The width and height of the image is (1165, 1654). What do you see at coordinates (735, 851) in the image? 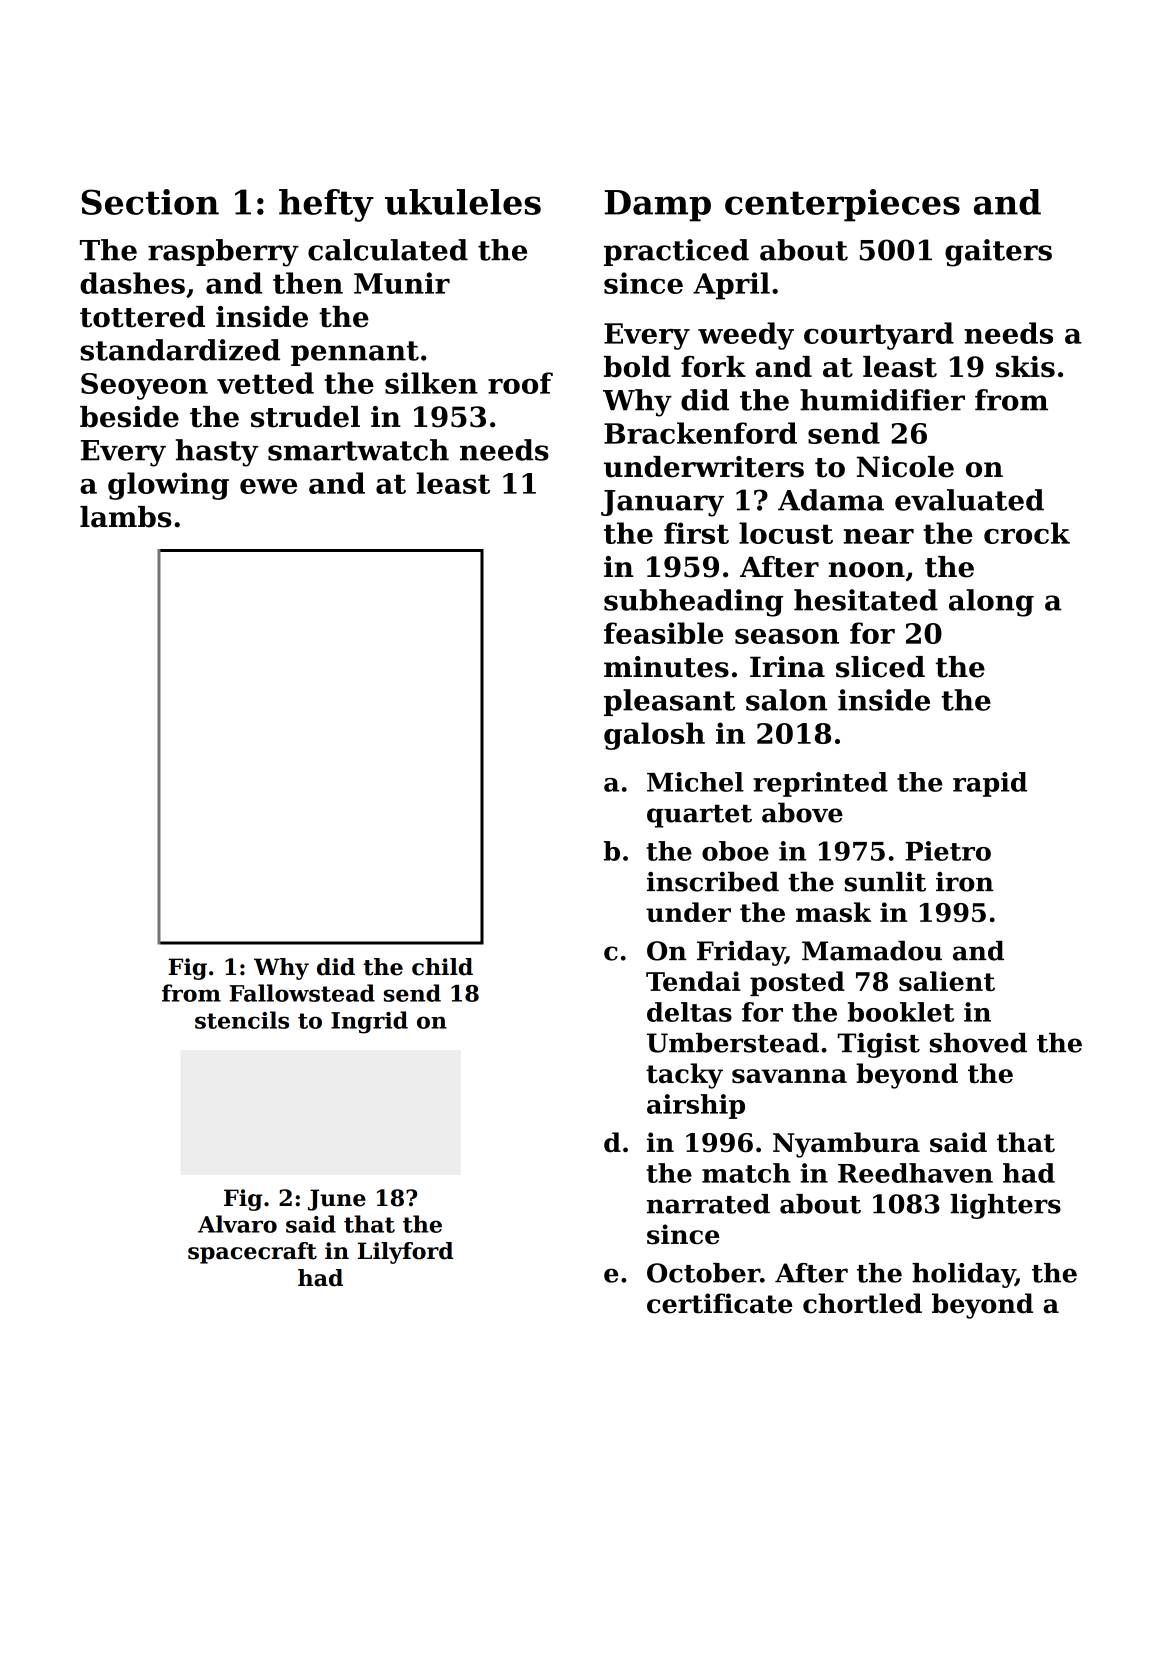
I see `oboe` at bounding box center [735, 851].
